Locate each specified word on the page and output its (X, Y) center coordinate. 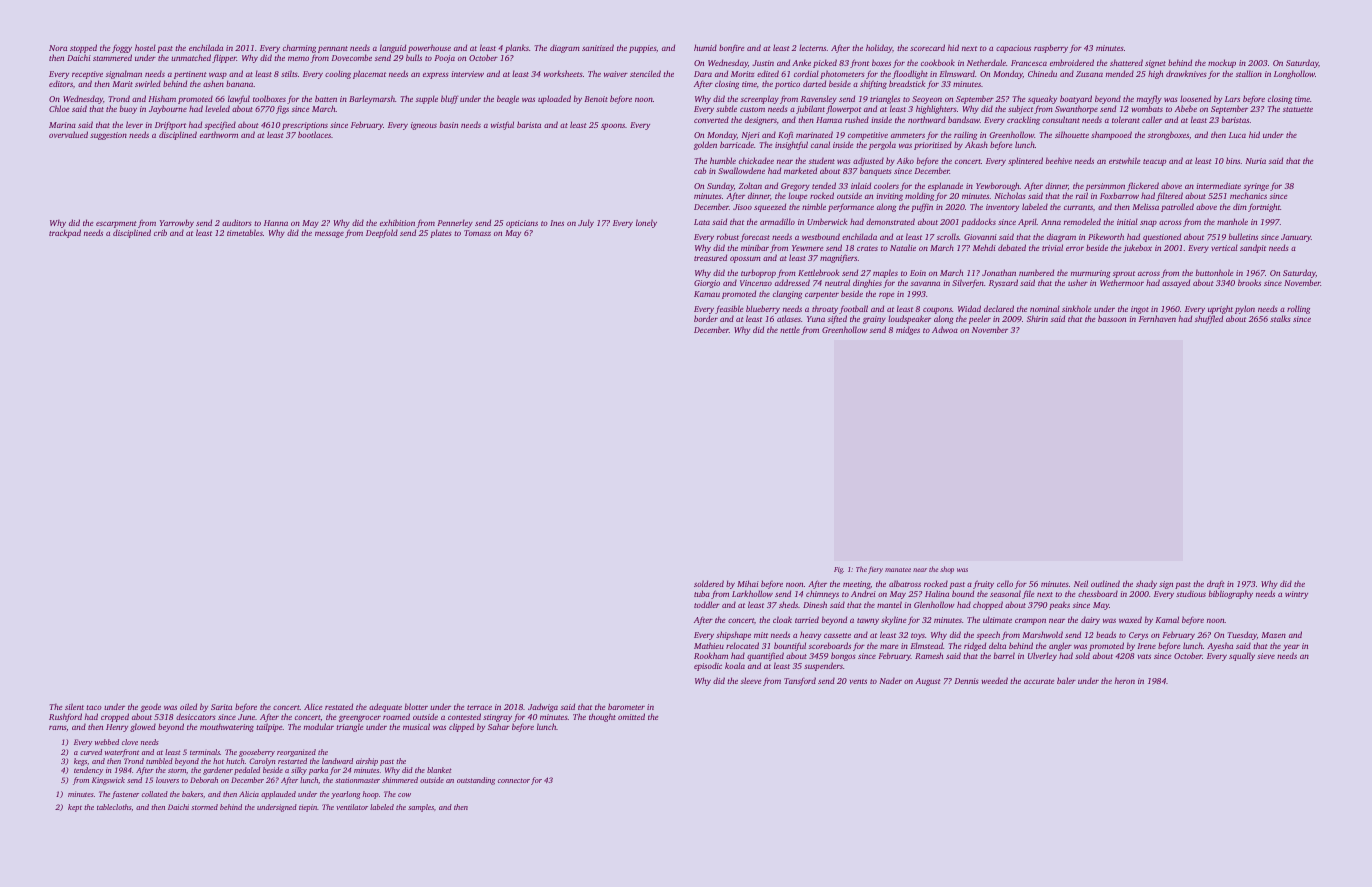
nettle (790, 329)
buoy (128, 109)
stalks (1280, 318)
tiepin (308, 808)
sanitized (598, 47)
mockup (1222, 63)
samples (421, 808)
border (706, 318)
